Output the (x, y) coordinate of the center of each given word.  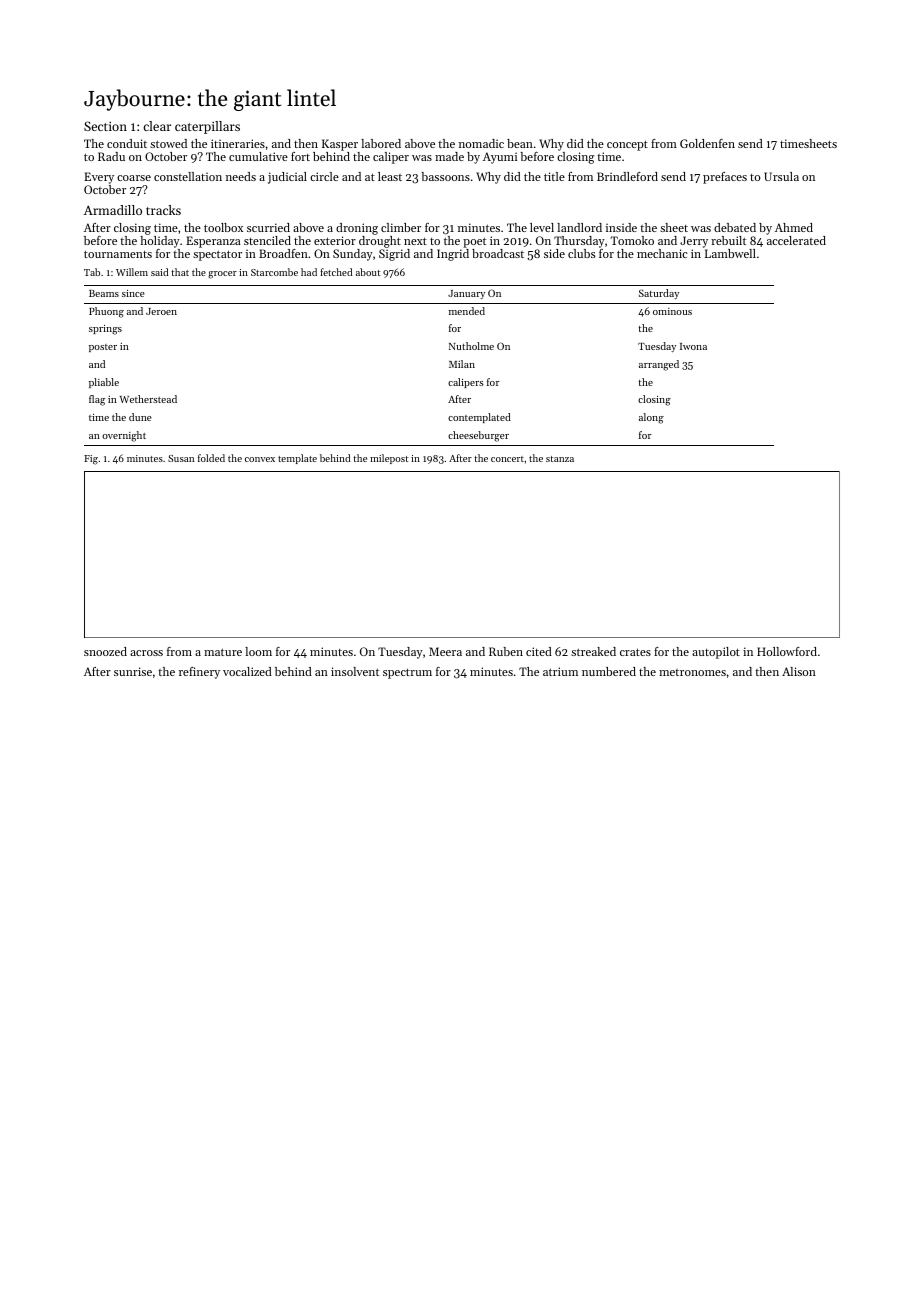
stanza (560, 459)
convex (260, 459)
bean (520, 143)
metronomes (692, 672)
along (651, 418)
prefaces (725, 178)
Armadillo (113, 210)
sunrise (133, 671)
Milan (462, 364)
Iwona (693, 346)
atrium (560, 671)
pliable (104, 383)
